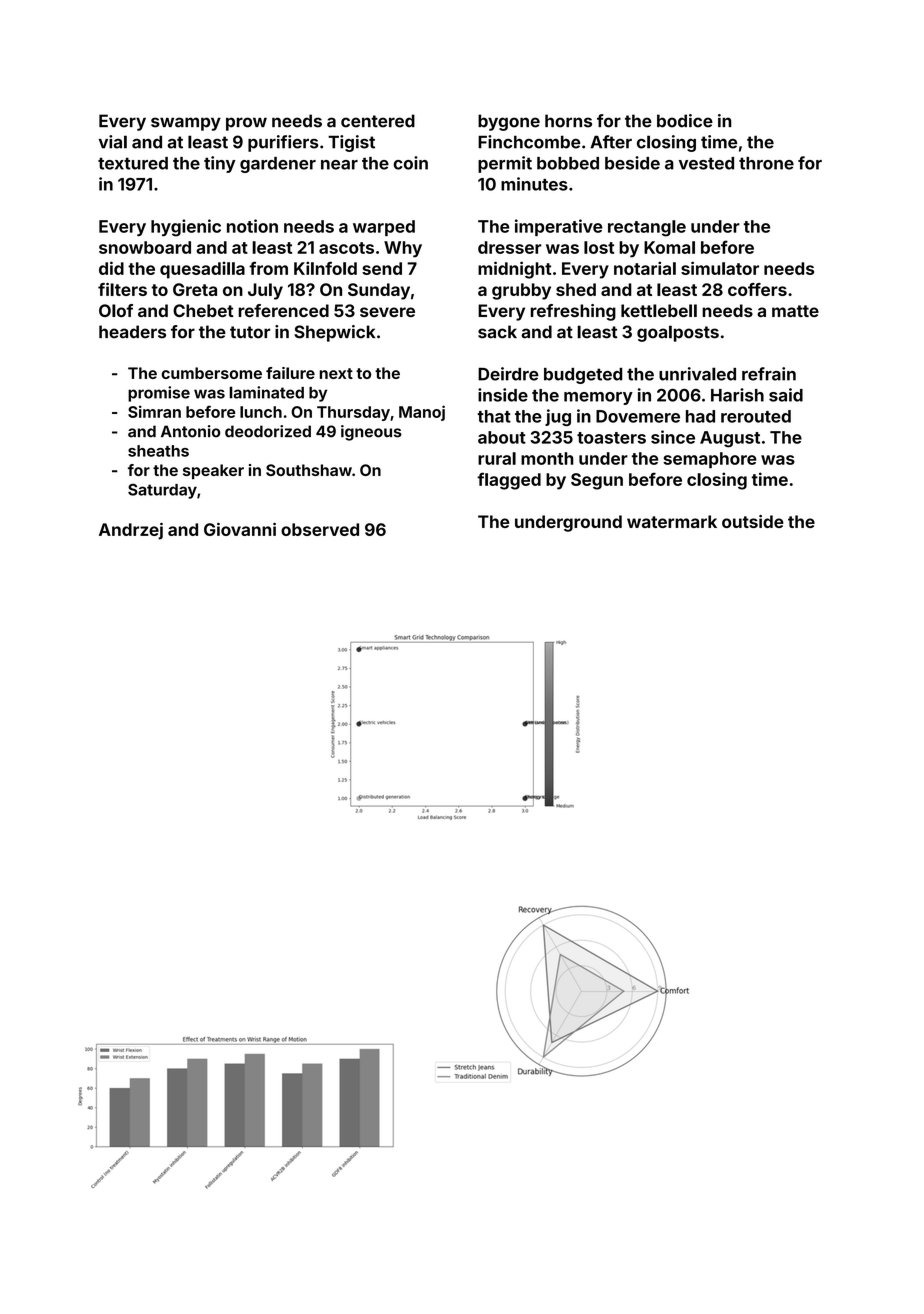  What do you see at coordinates (186, 124) in the image?
I see `swampy` at bounding box center [186, 124].
